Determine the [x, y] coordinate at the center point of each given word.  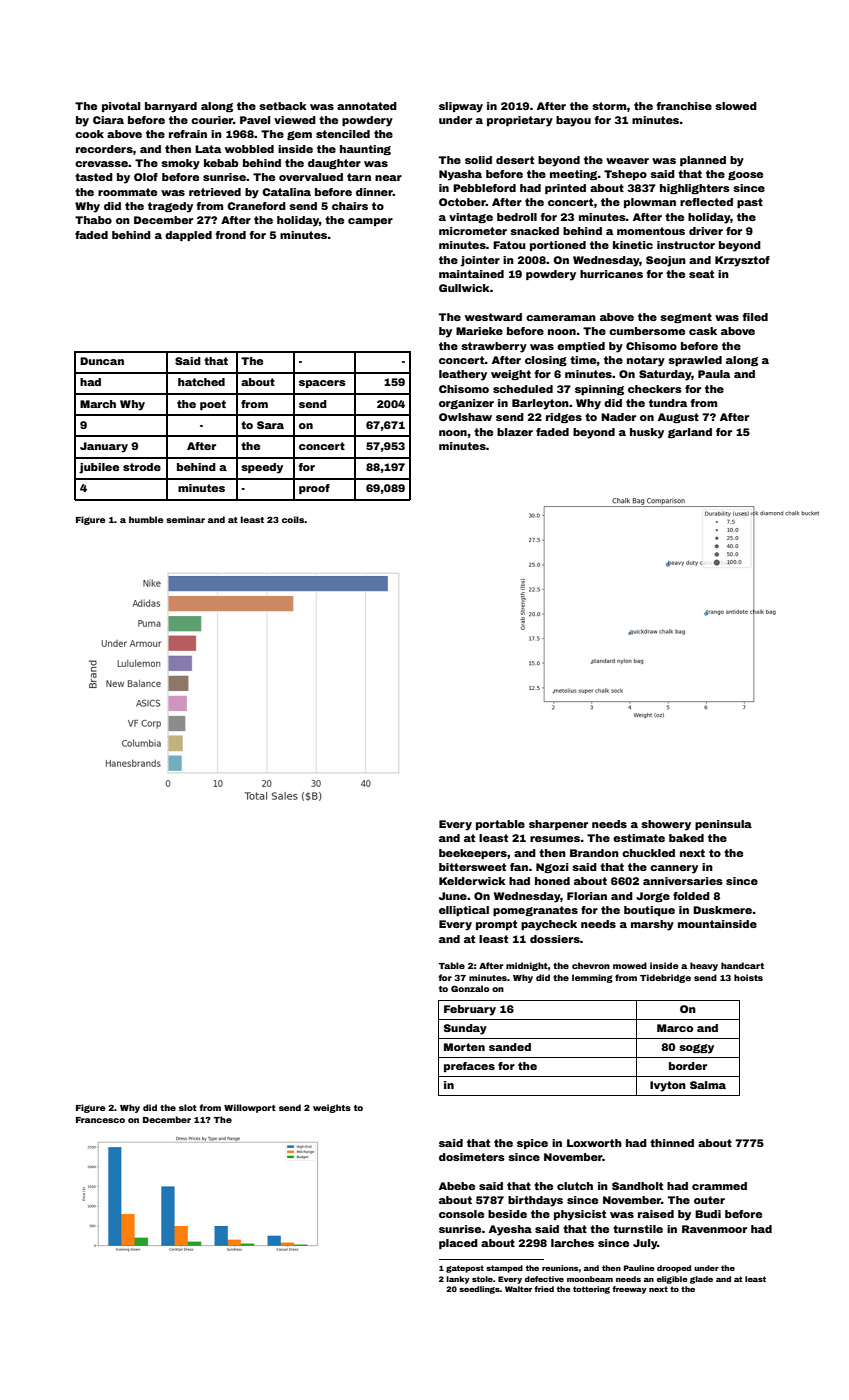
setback [283, 106]
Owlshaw [465, 417]
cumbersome [647, 331]
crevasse [101, 164]
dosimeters [471, 1157]
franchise [684, 106]
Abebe [457, 1186]
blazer [515, 432]
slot [188, 1107]
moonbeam [590, 1279]
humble [146, 519]
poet [213, 405]
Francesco [100, 1120]
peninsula [723, 825]
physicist [580, 1215]
